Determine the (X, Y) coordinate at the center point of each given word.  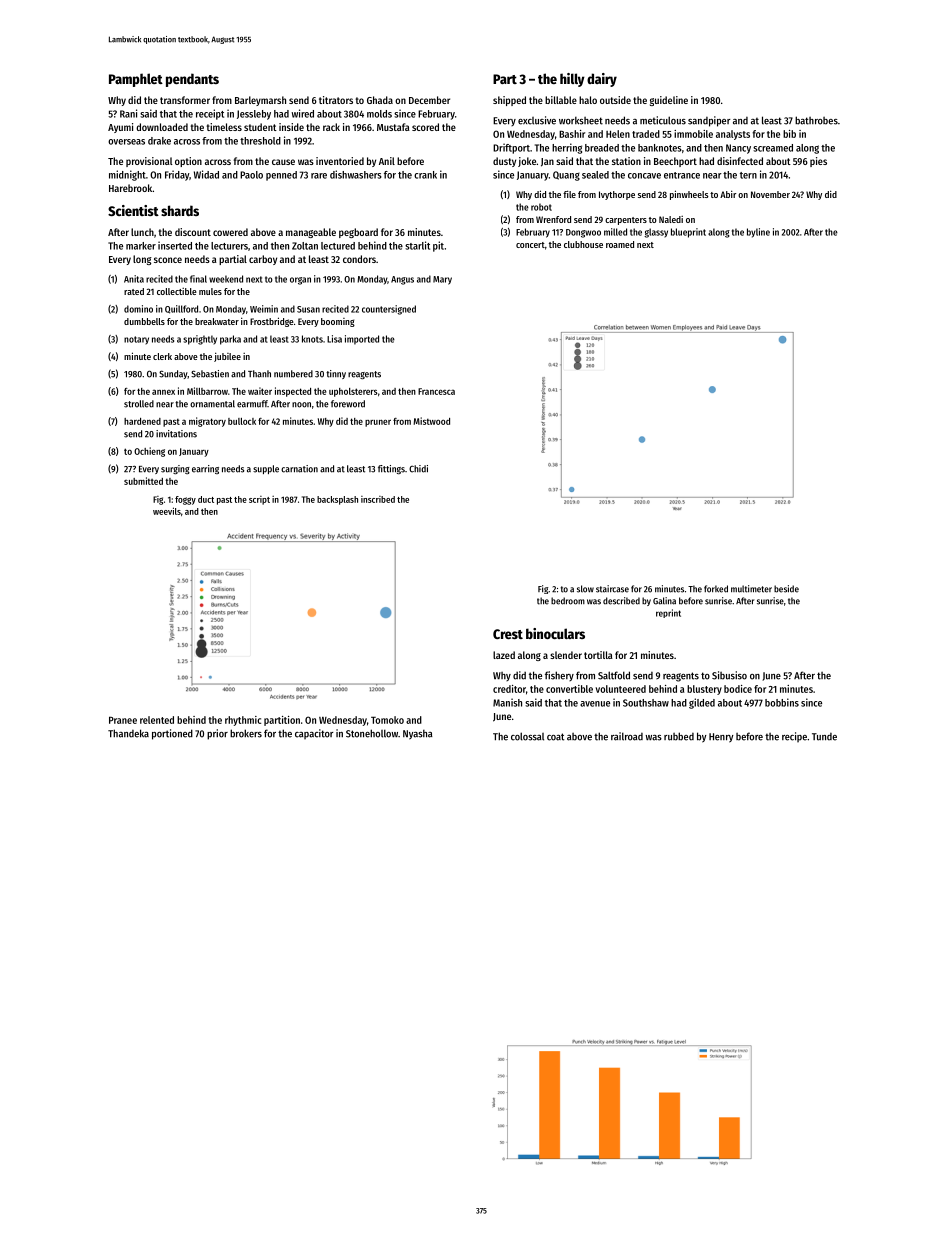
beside (786, 589)
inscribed (378, 499)
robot (541, 207)
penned (281, 176)
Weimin (264, 309)
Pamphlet (136, 80)
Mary (442, 280)
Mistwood (431, 421)
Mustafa (393, 127)
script (259, 500)
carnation (299, 469)
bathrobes (816, 120)
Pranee (123, 720)
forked (716, 589)
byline (758, 233)
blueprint (688, 233)
